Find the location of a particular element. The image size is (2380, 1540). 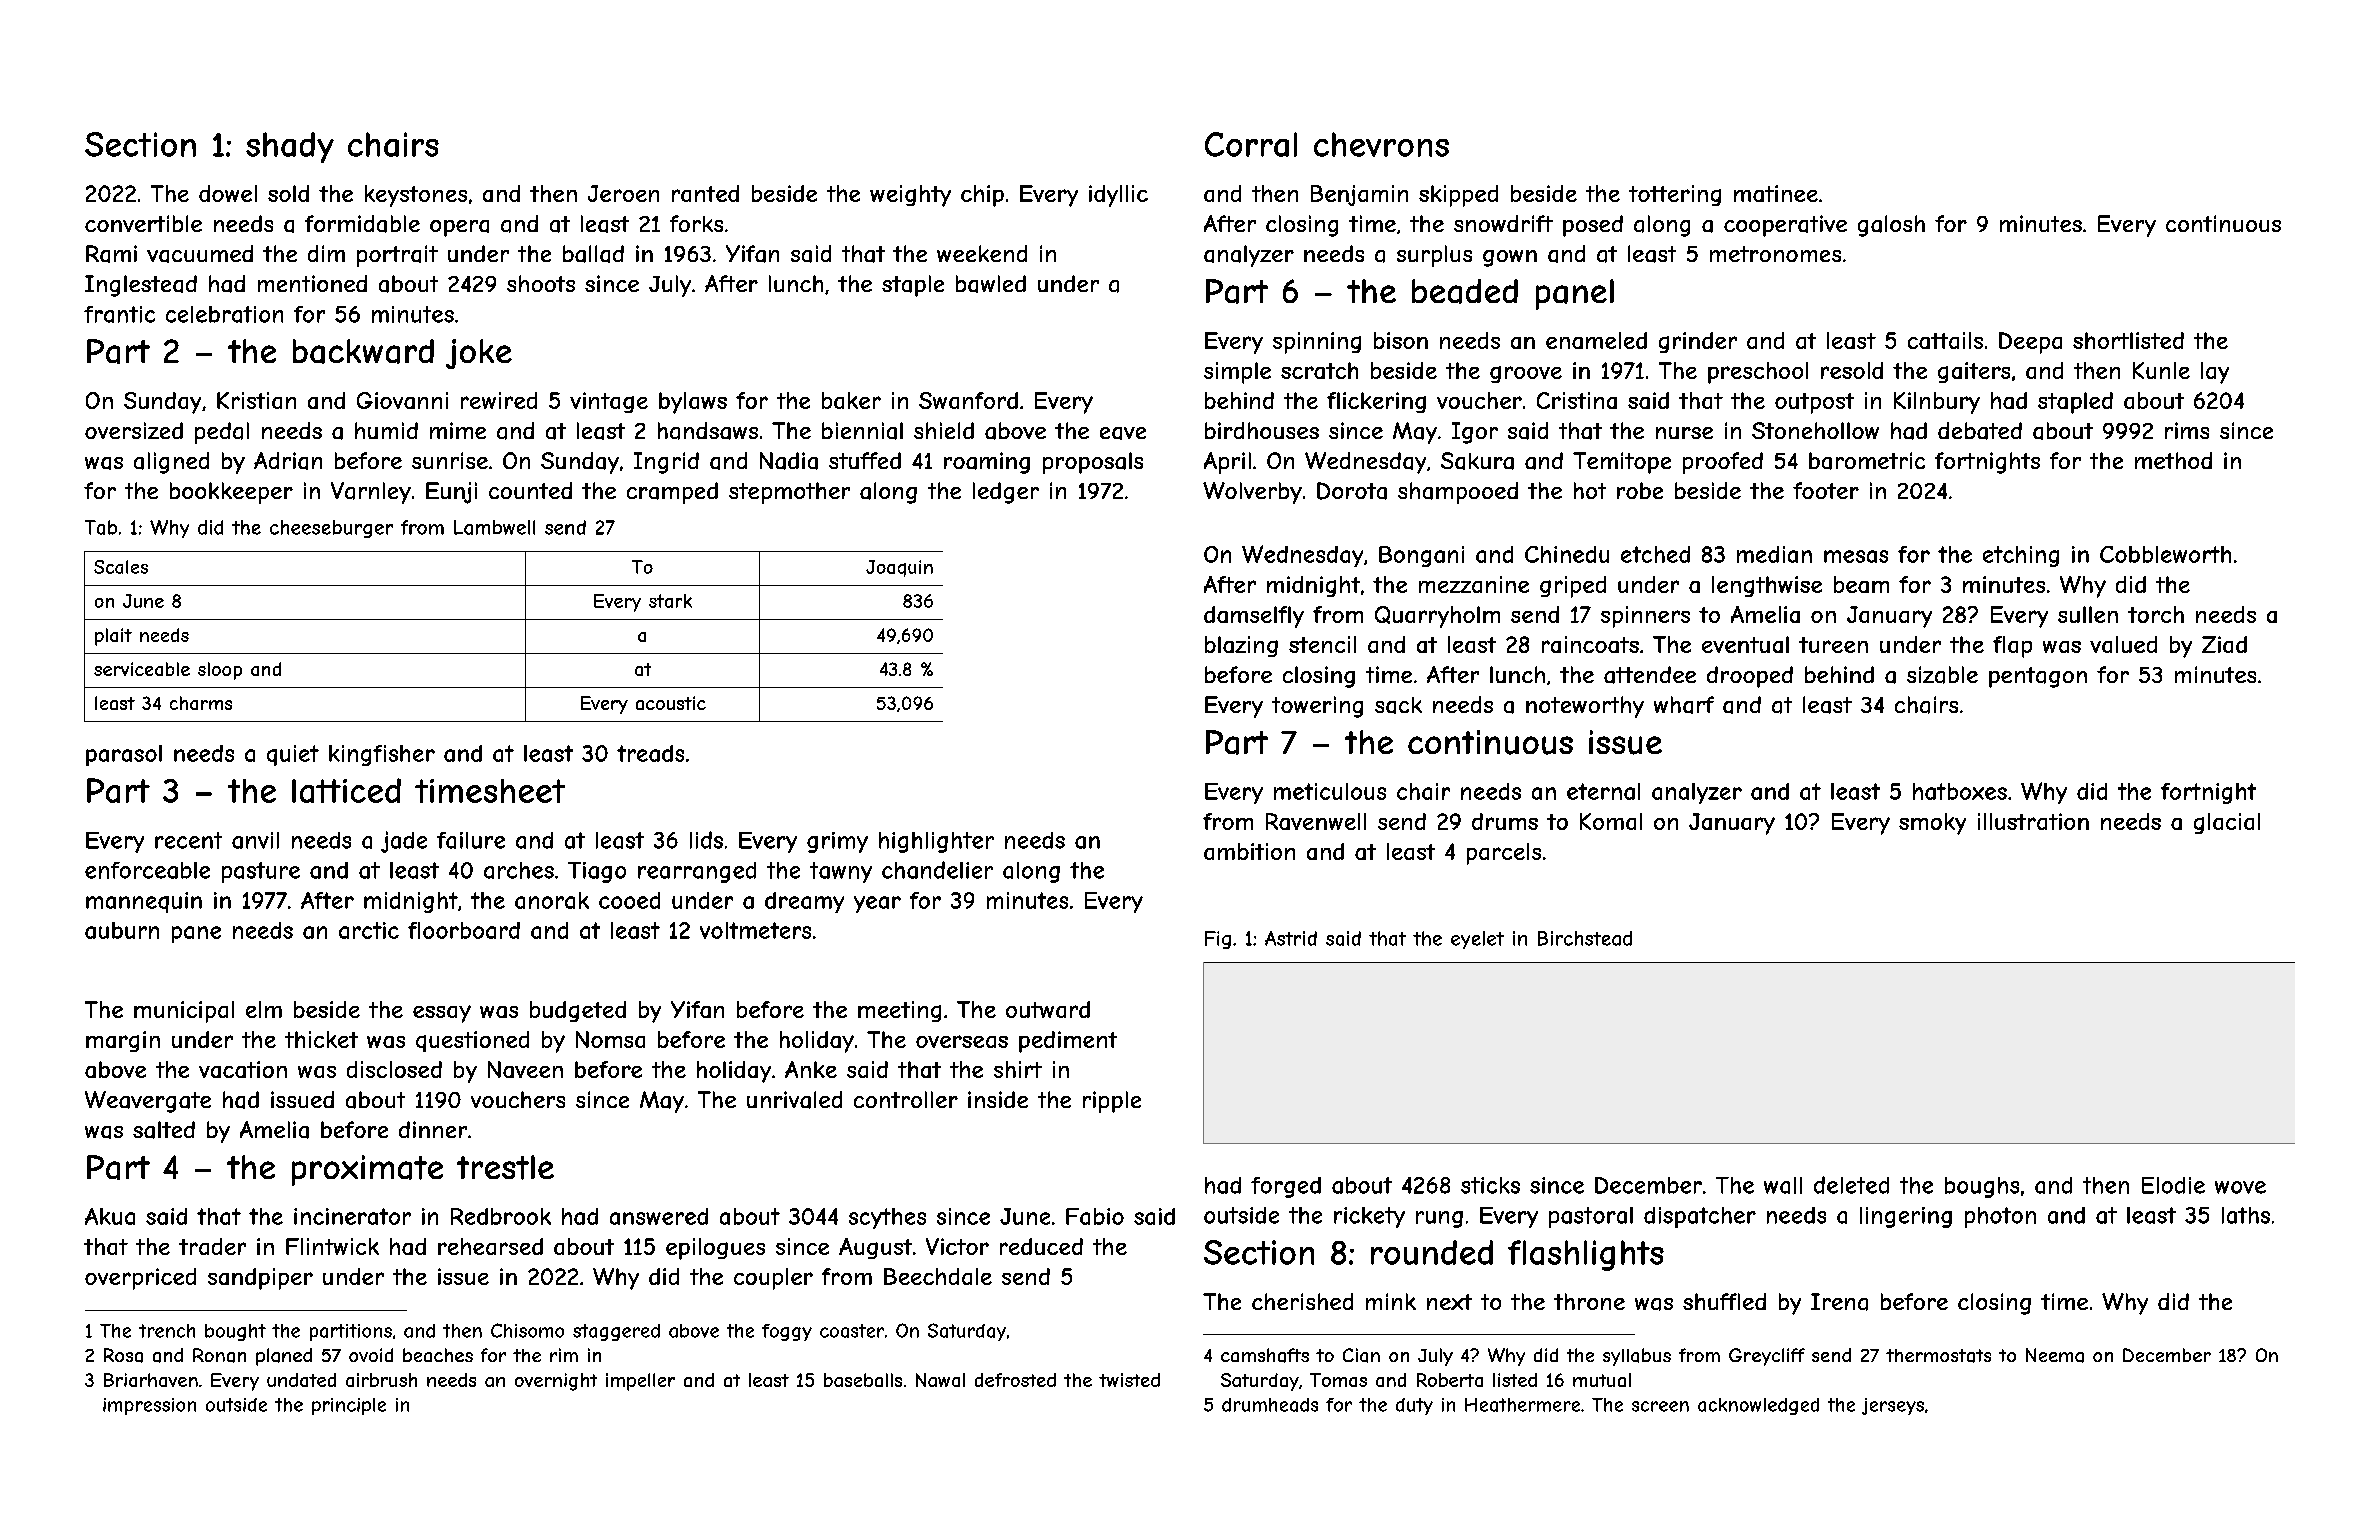

Beechdale is located at coordinates (938, 1276).
